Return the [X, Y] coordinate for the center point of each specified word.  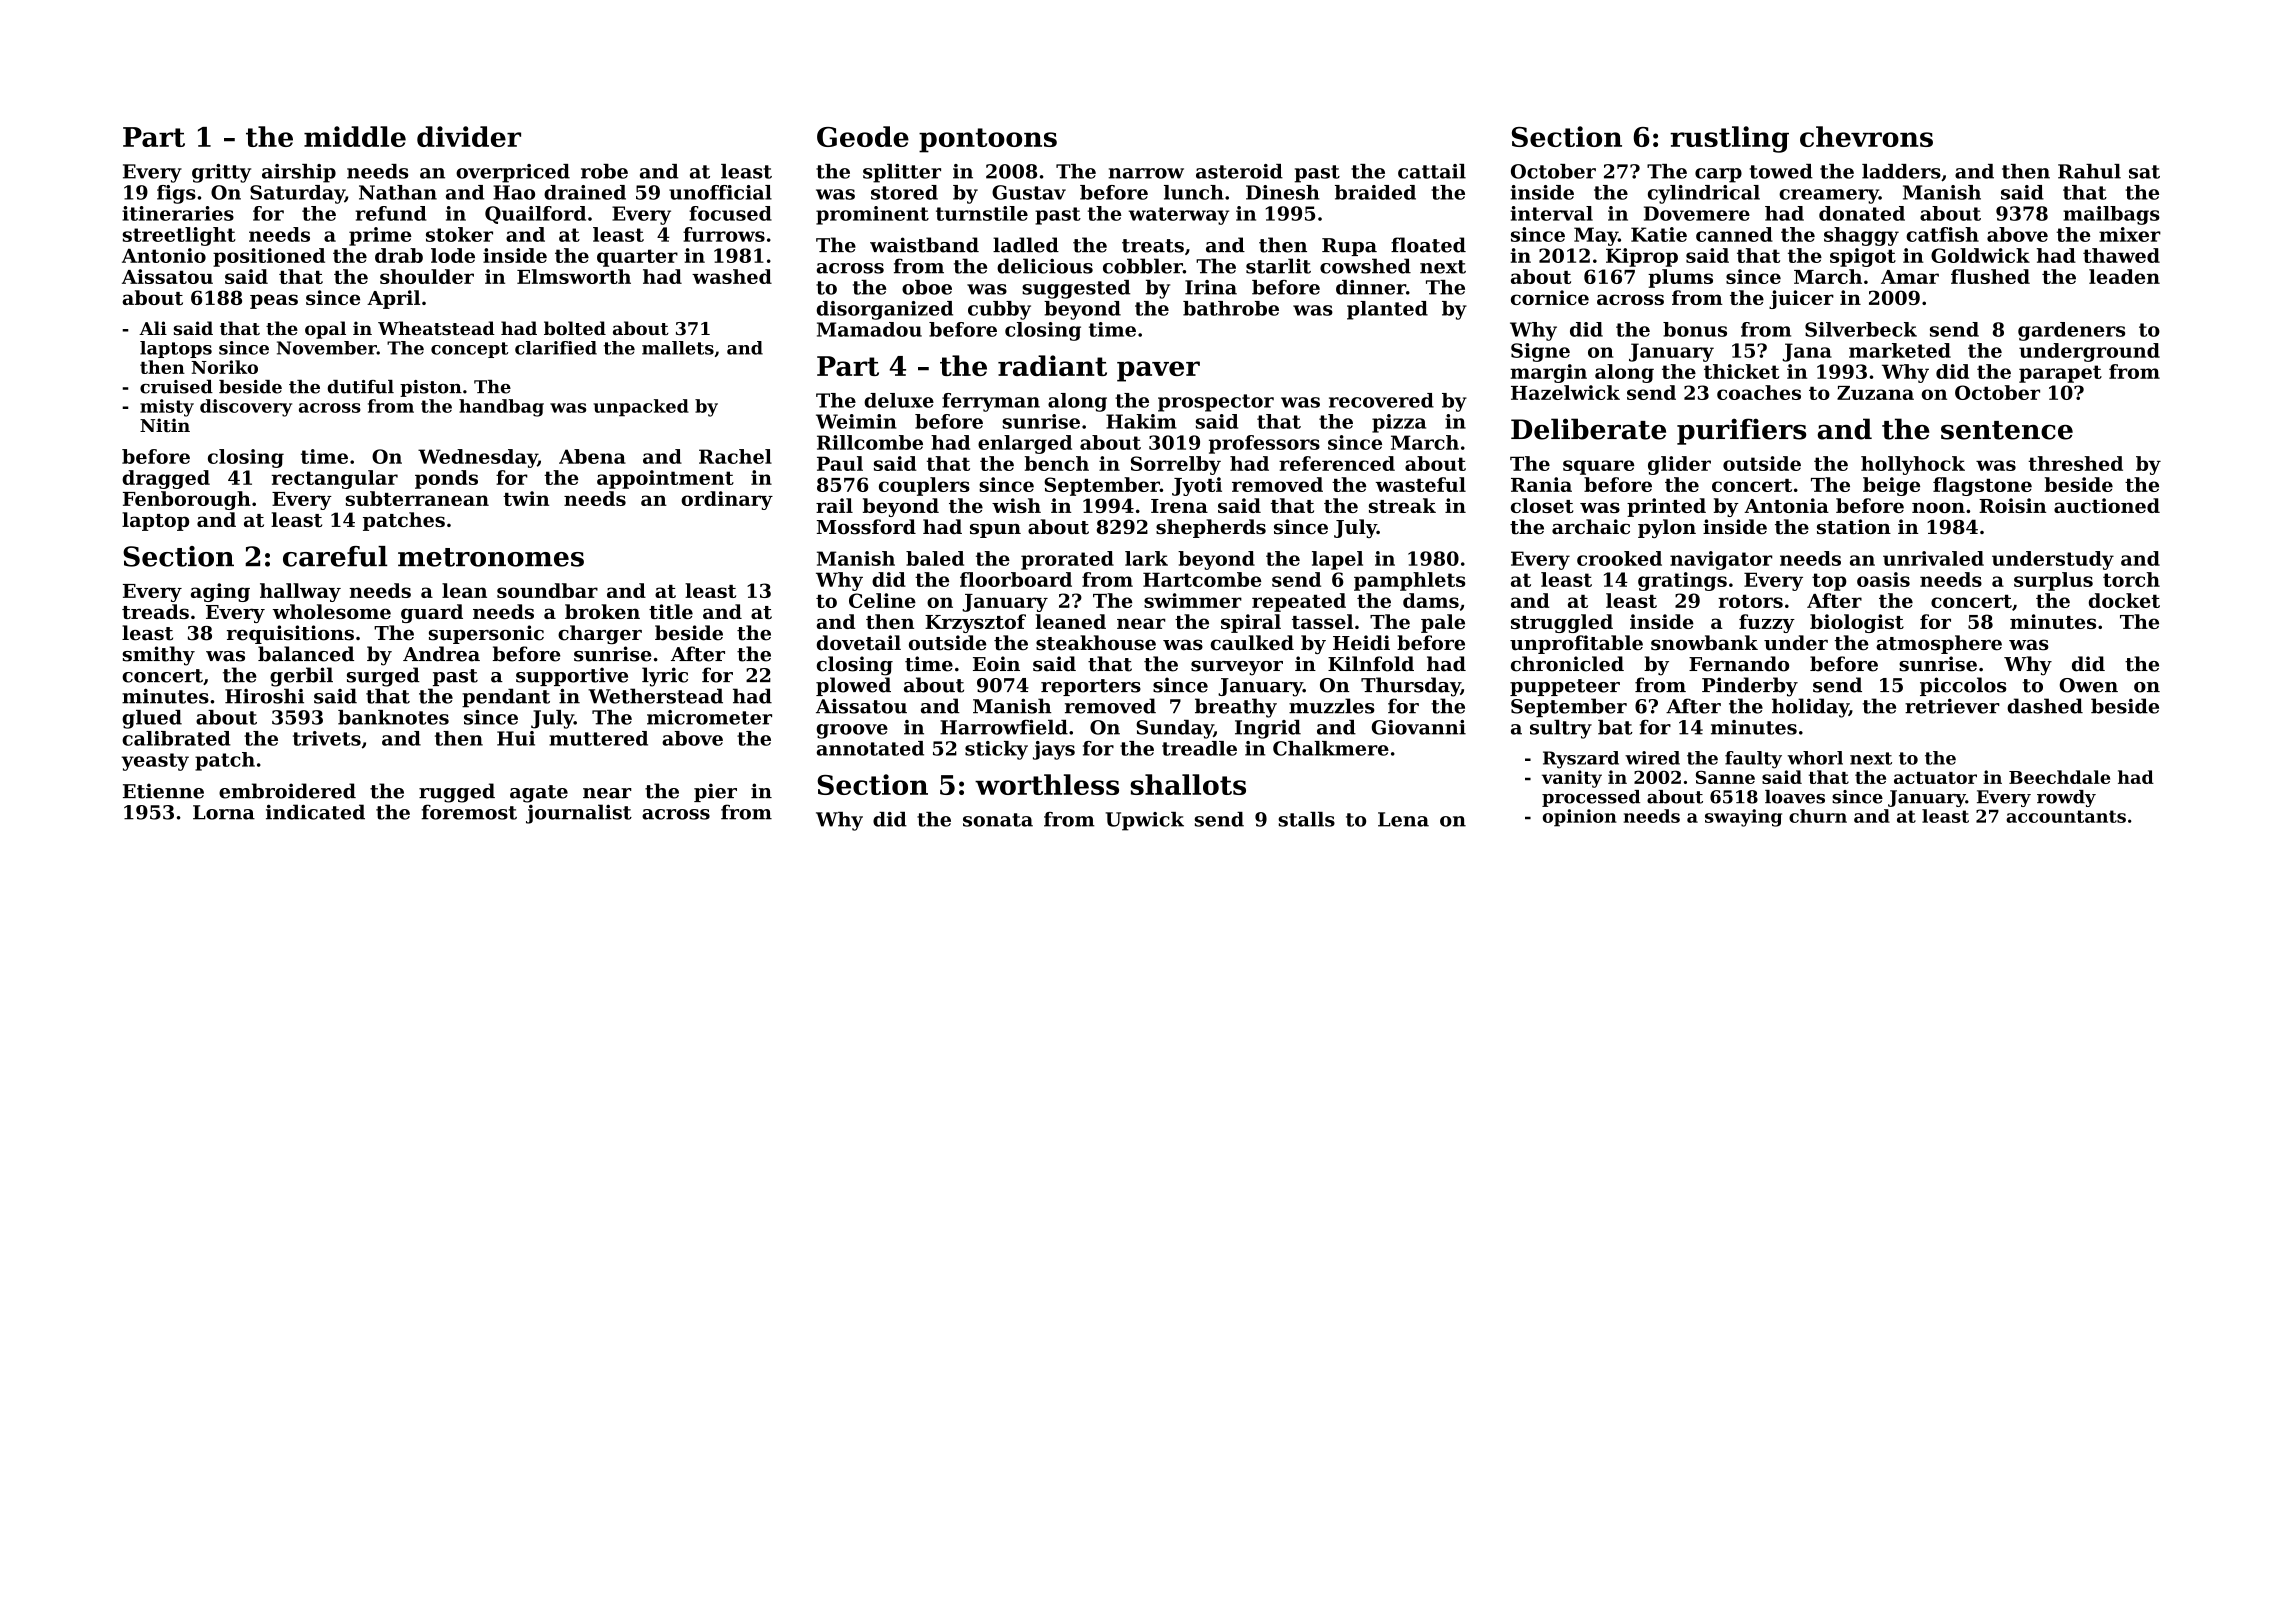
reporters [1091, 687]
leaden [2124, 276]
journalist [579, 814]
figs [176, 194]
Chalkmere [1331, 748]
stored [904, 192]
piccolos [1963, 686]
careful [335, 556]
